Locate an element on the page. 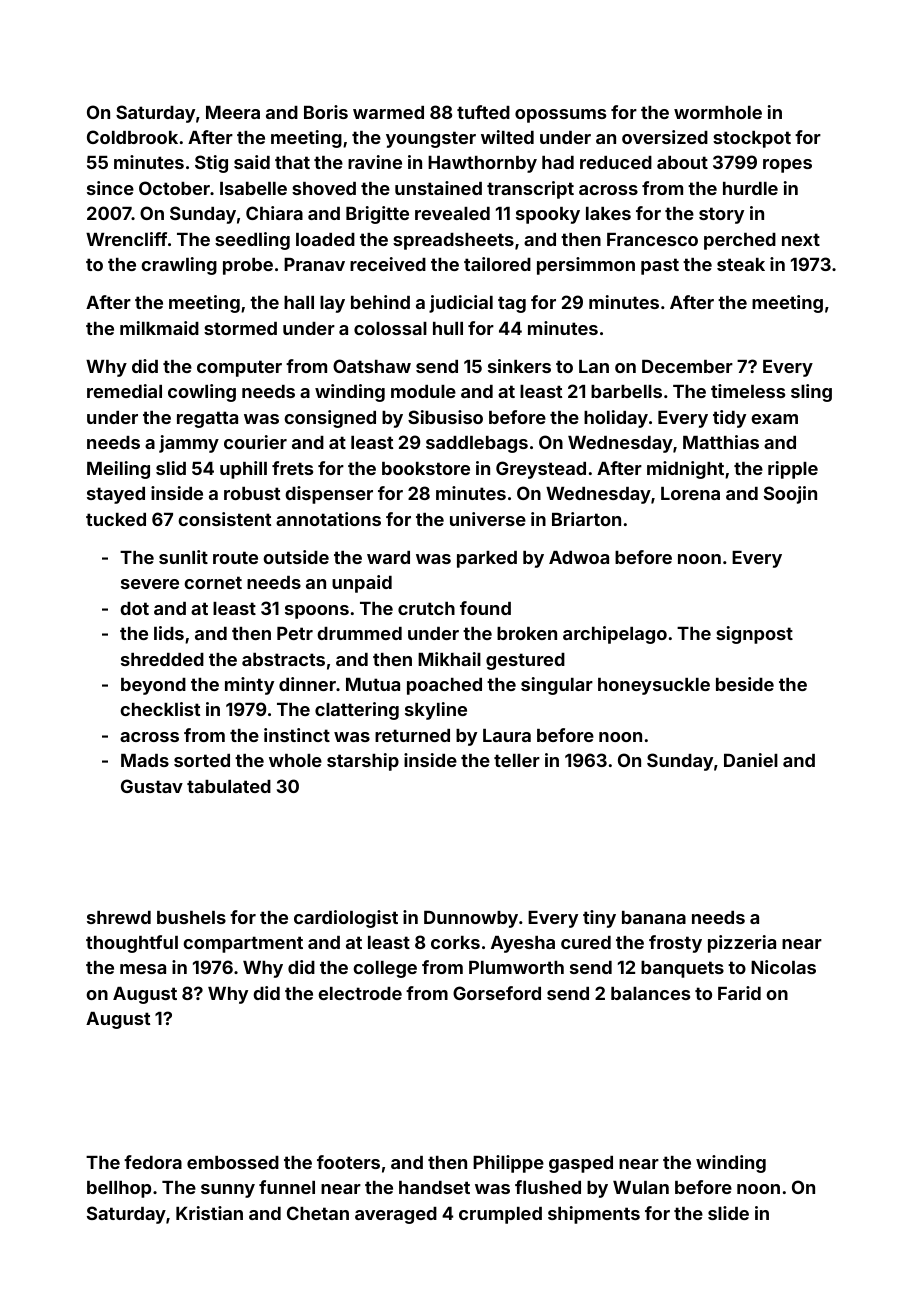 The height and width of the page is (1311, 924). Chetan is located at coordinates (318, 1213).
